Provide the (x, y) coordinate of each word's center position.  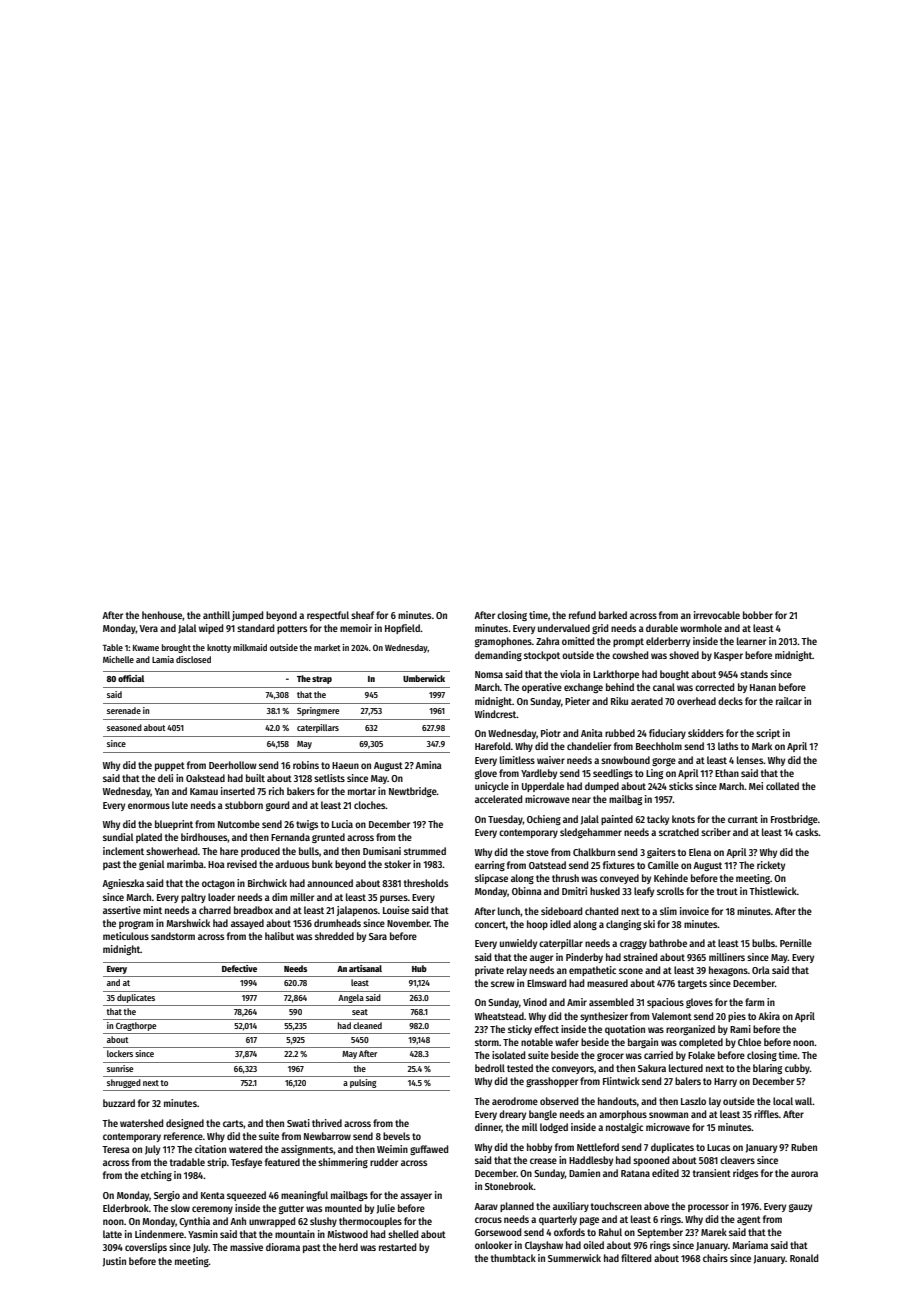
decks (730, 701)
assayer (416, 1197)
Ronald (804, 1258)
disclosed (193, 659)
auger (541, 959)
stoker (397, 864)
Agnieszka (123, 884)
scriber (716, 832)
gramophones (503, 642)
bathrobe (668, 943)
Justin (114, 1262)
